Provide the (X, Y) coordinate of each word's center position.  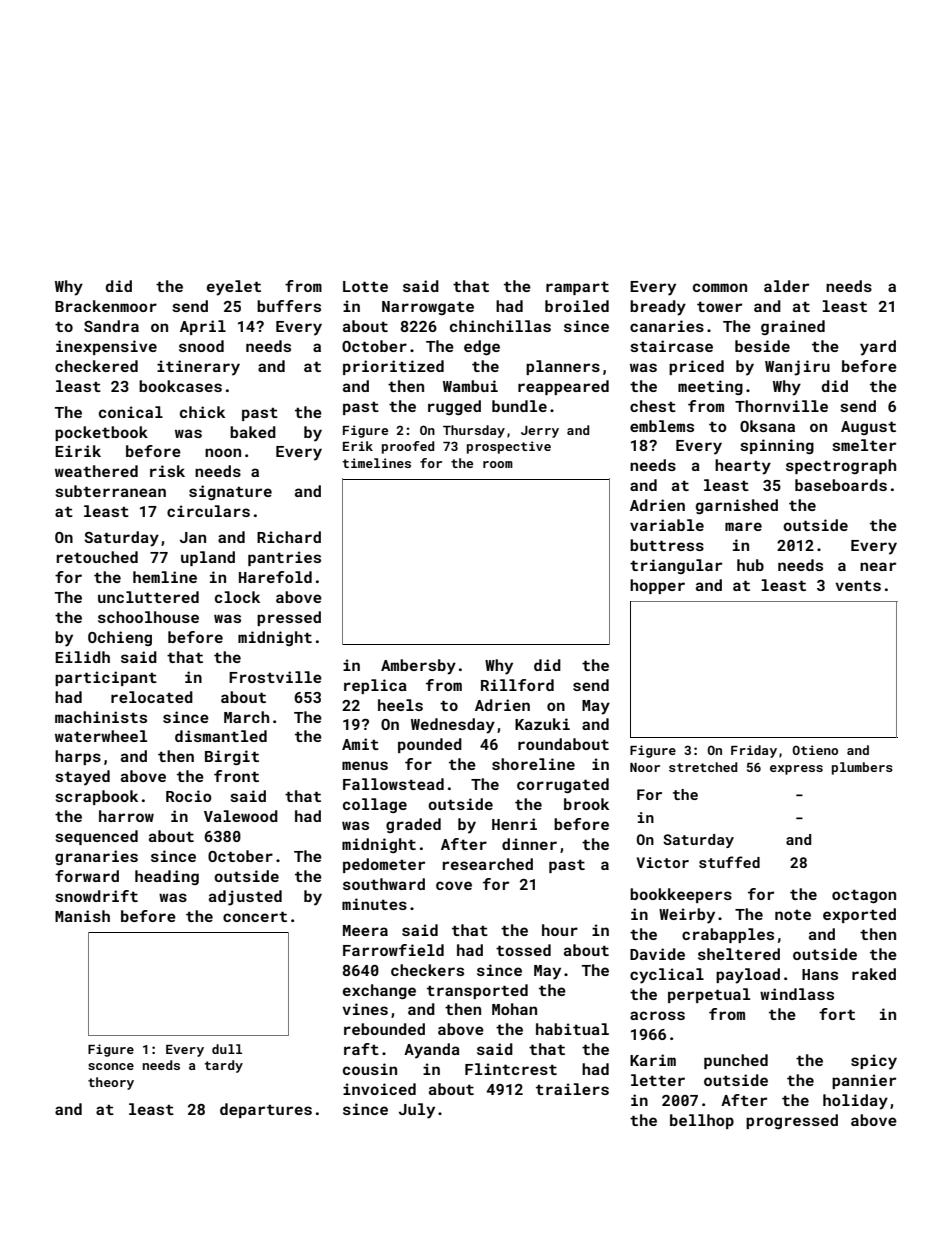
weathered (96, 471)
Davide (657, 954)
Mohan (514, 1009)
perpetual (709, 995)
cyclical (667, 976)
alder (786, 286)
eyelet (234, 288)
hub (750, 565)
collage (375, 805)
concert (255, 916)
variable (667, 525)
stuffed (729, 862)
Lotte (365, 286)
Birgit (232, 757)
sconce (111, 1066)
